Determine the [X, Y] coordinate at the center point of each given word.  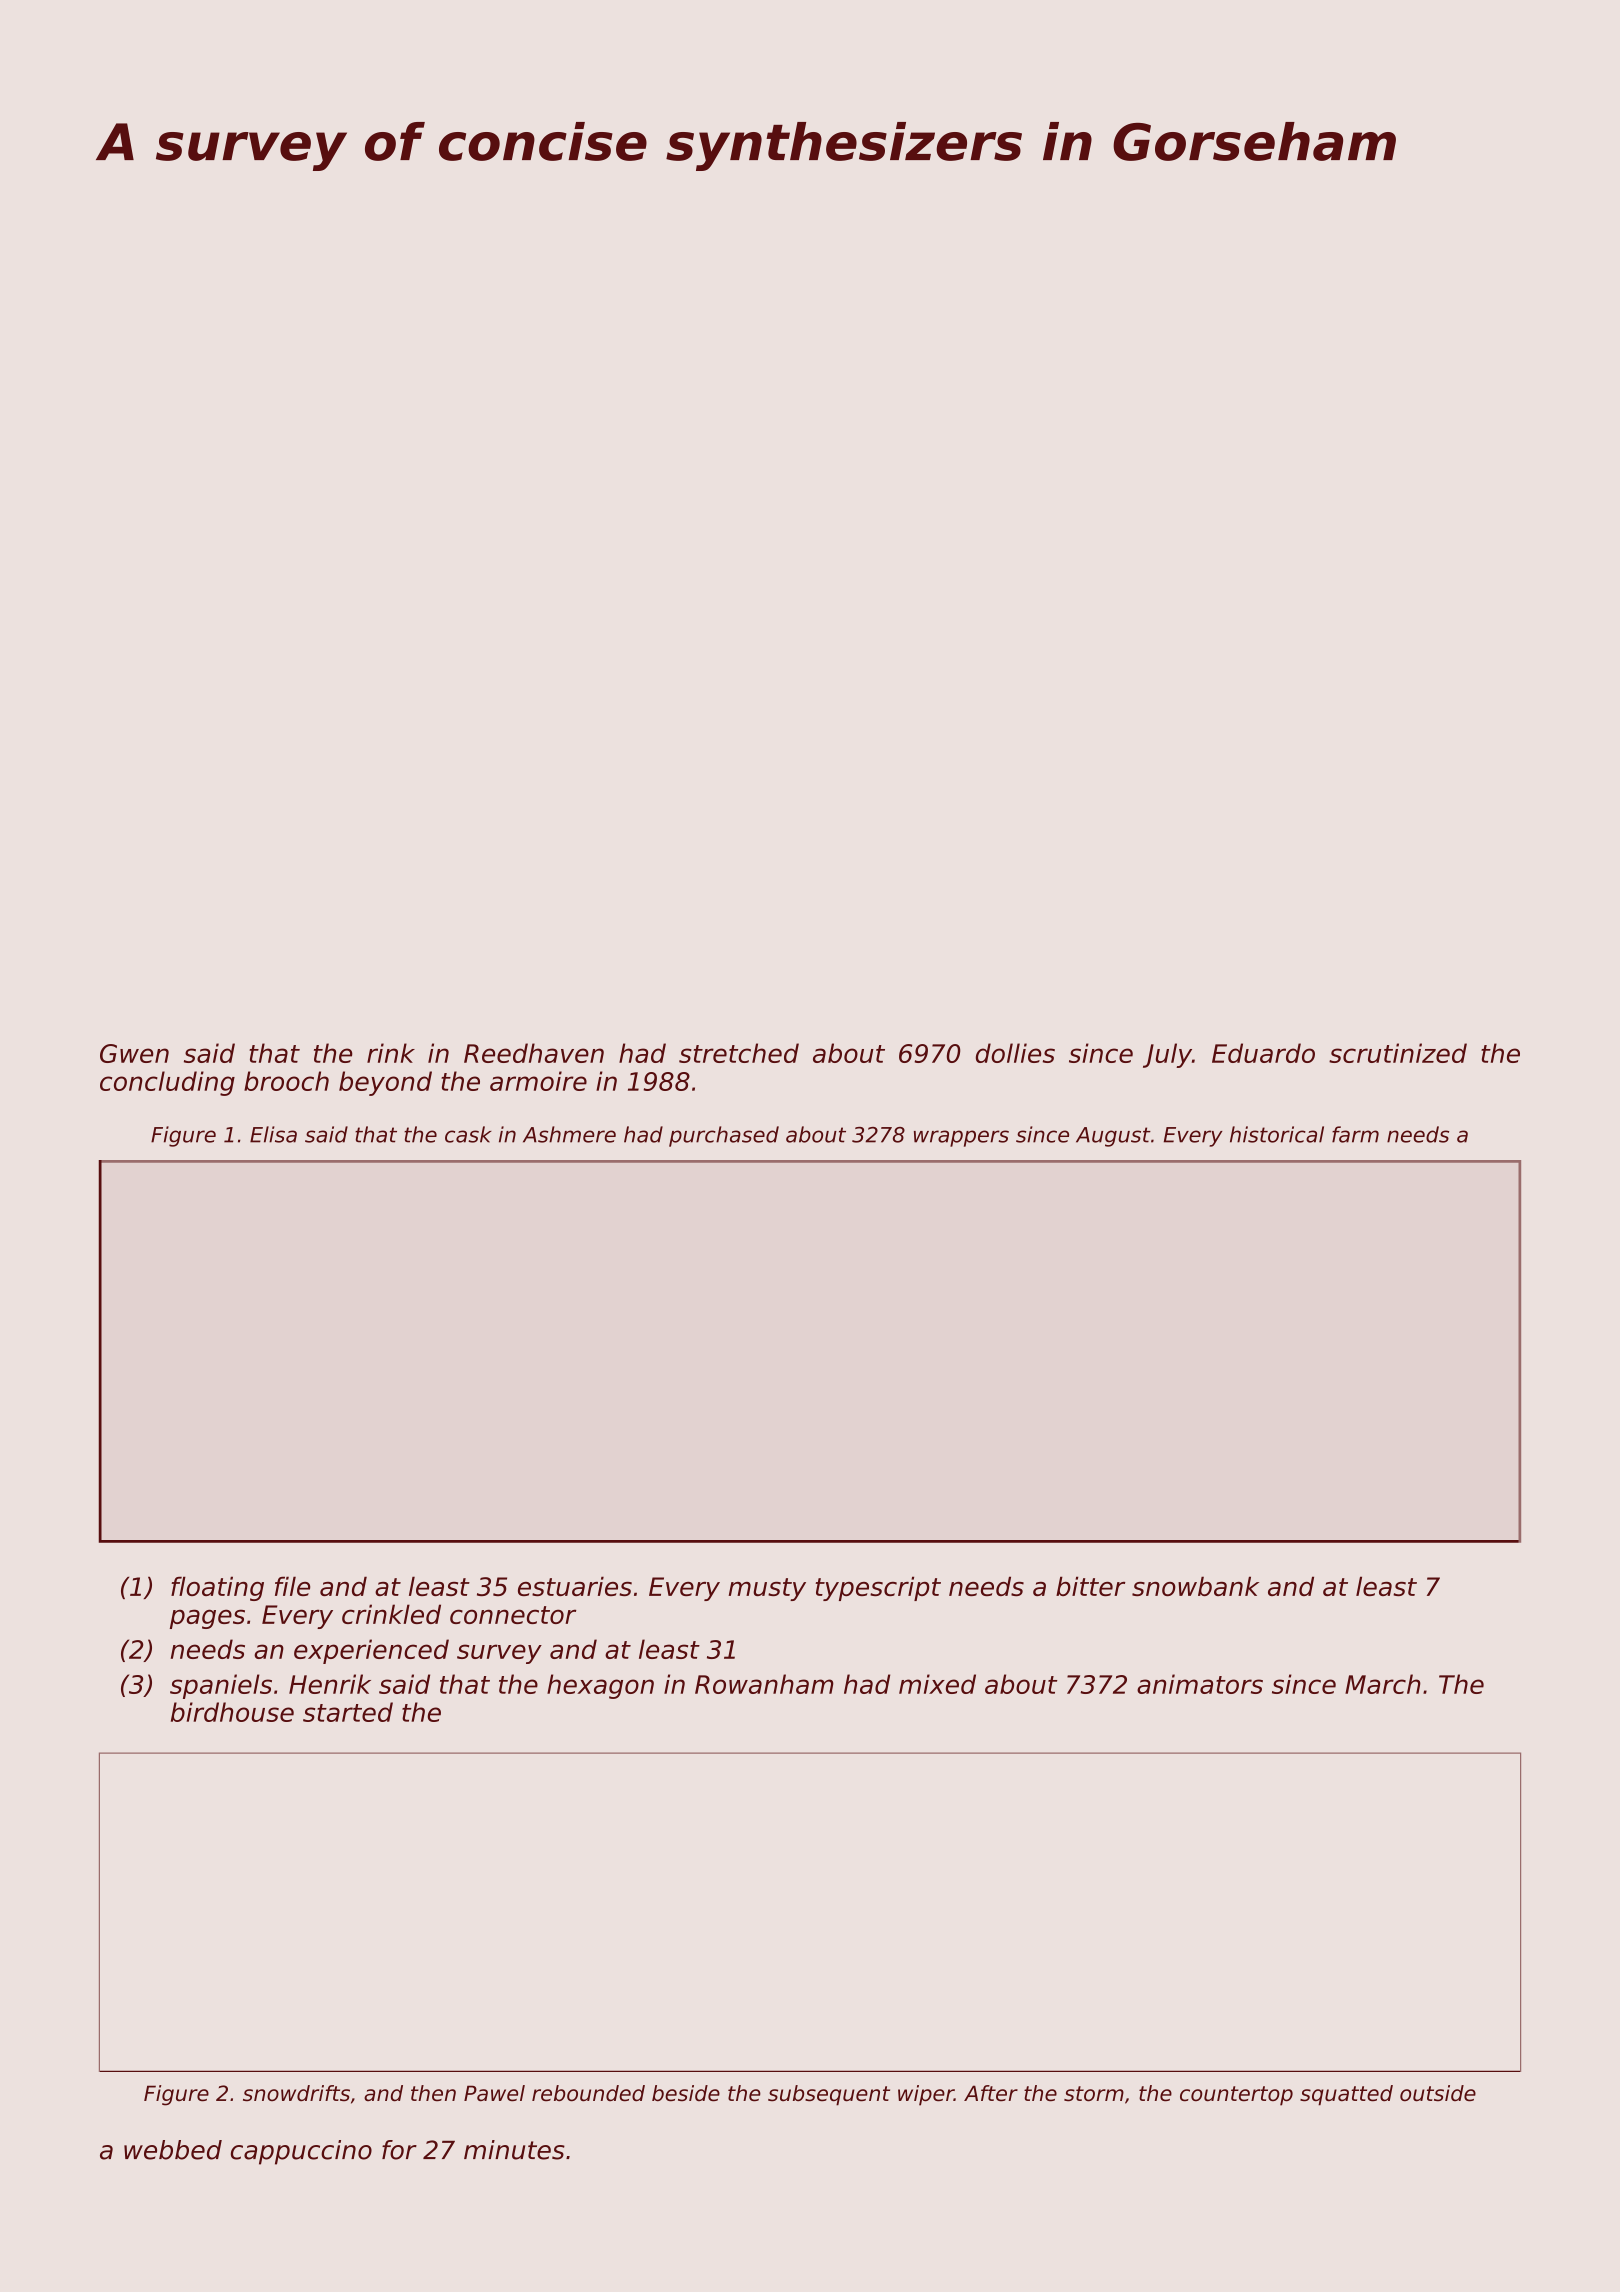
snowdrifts [296, 2093]
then [433, 2093]
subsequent [829, 2095]
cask [468, 1134]
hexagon [600, 1686]
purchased [724, 1136]
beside [686, 2093]
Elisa [273, 1134]
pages [207, 1619]
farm [1355, 1134]
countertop [1236, 2096]
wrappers [961, 1138]
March [1383, 1684]
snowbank [1195, 1586]
